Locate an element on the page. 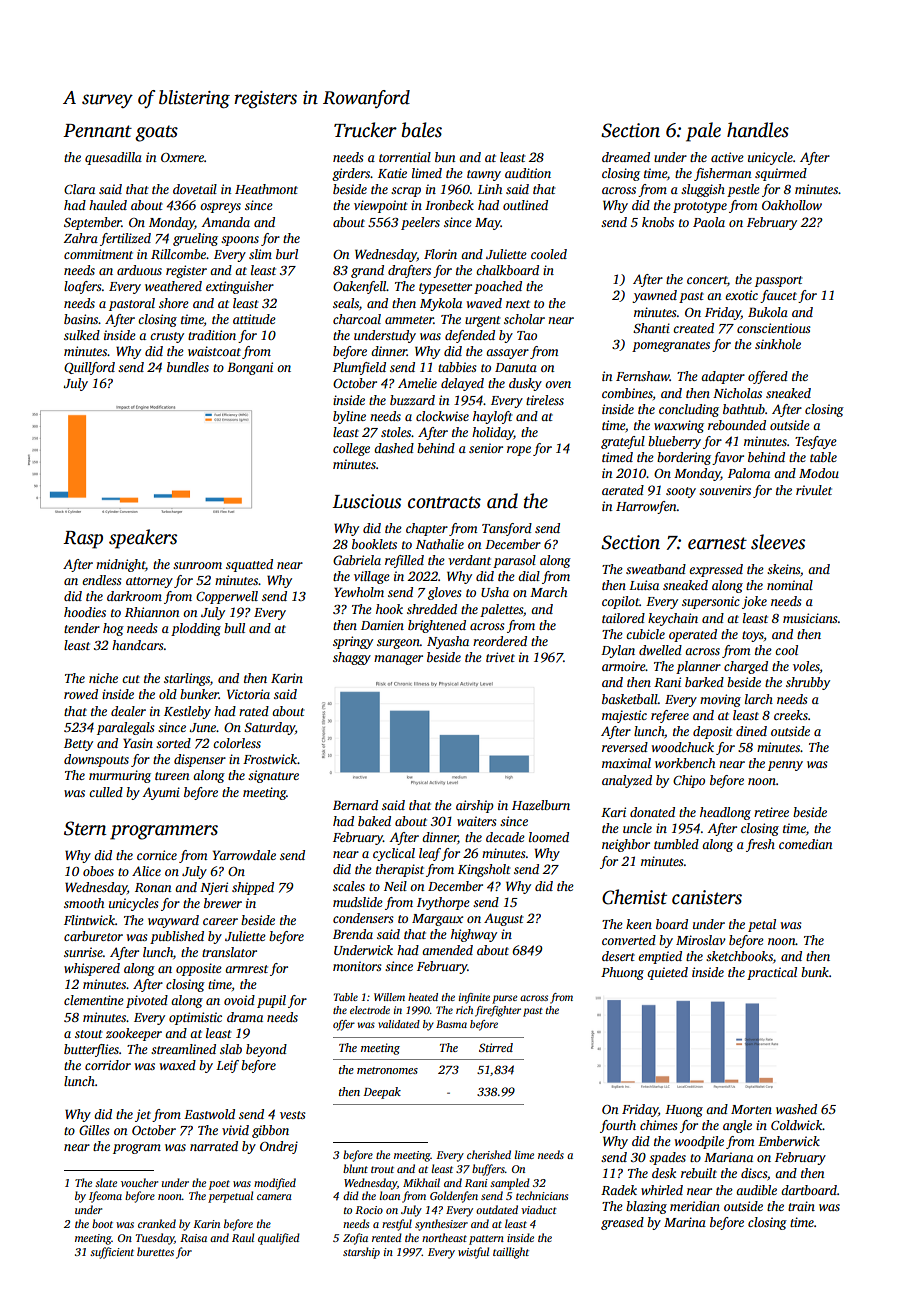 Image resolution: width=908 pixels, height=1316 pixels. sufficient is located at coordinates (112, 1253).
